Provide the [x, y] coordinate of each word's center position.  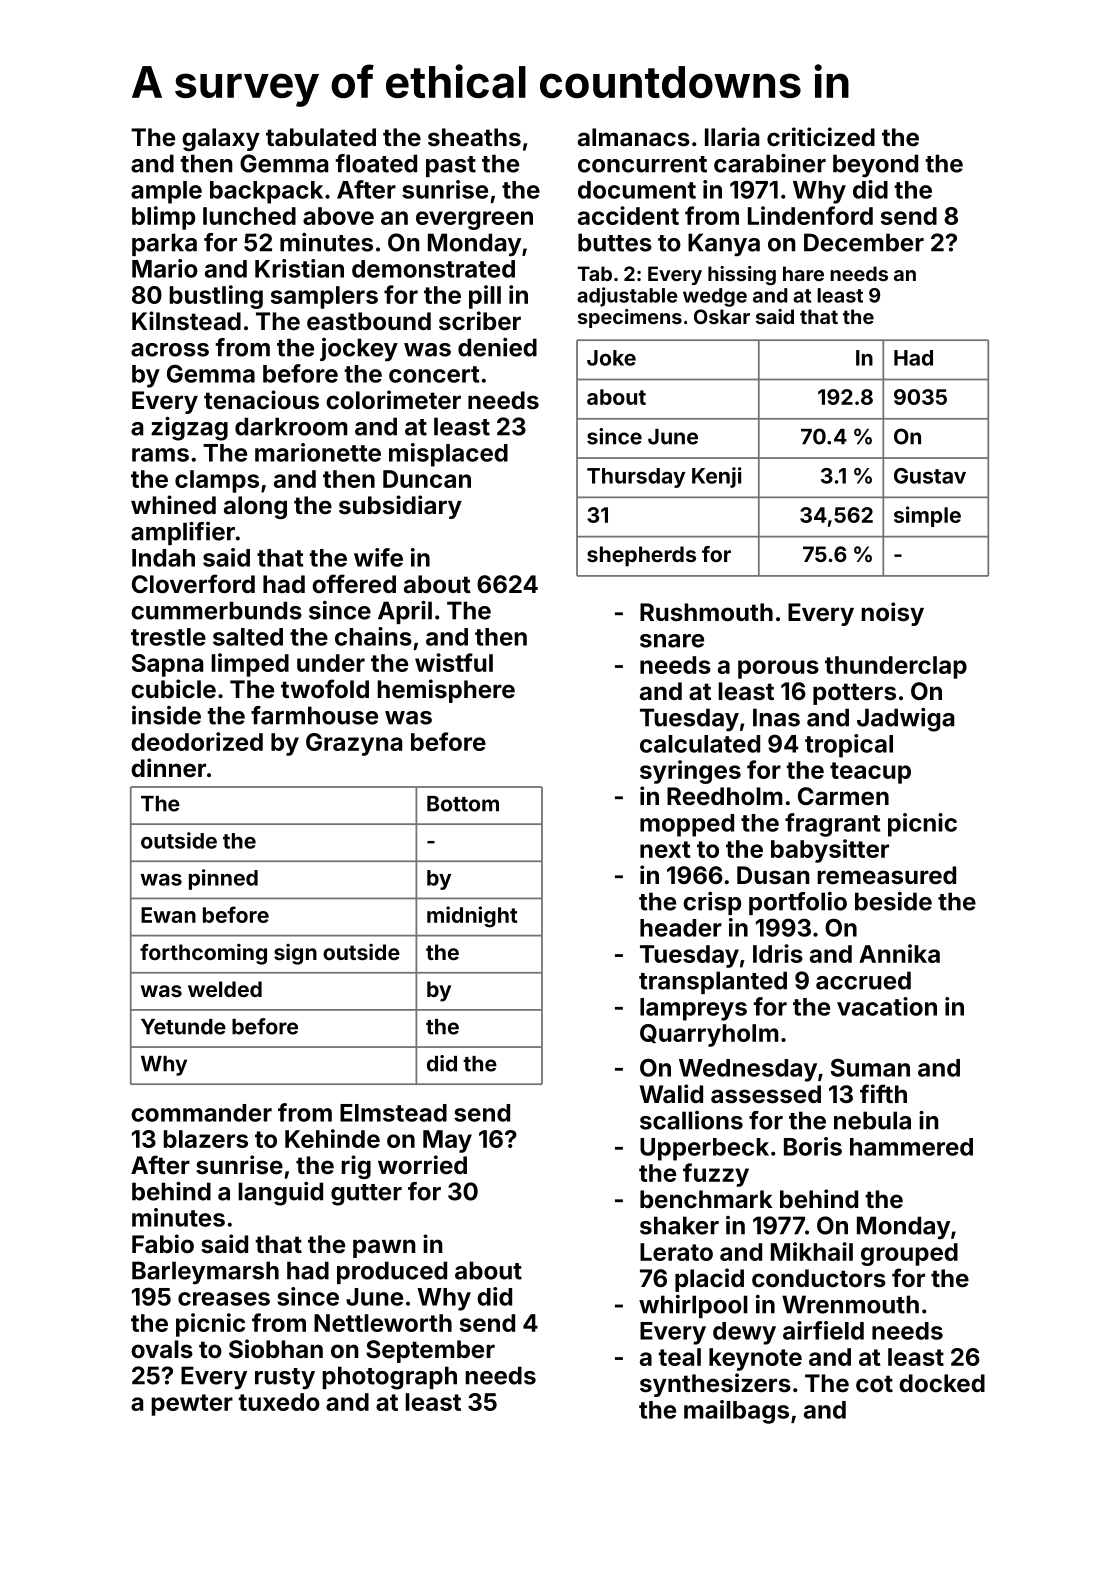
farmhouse [314, 715]
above [338, 216]
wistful [454, 662]
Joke [611, 358]
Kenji [717, 477]
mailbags [736, 1412]
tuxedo [279, 1402]
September [430, 1351]
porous [778, 669]
